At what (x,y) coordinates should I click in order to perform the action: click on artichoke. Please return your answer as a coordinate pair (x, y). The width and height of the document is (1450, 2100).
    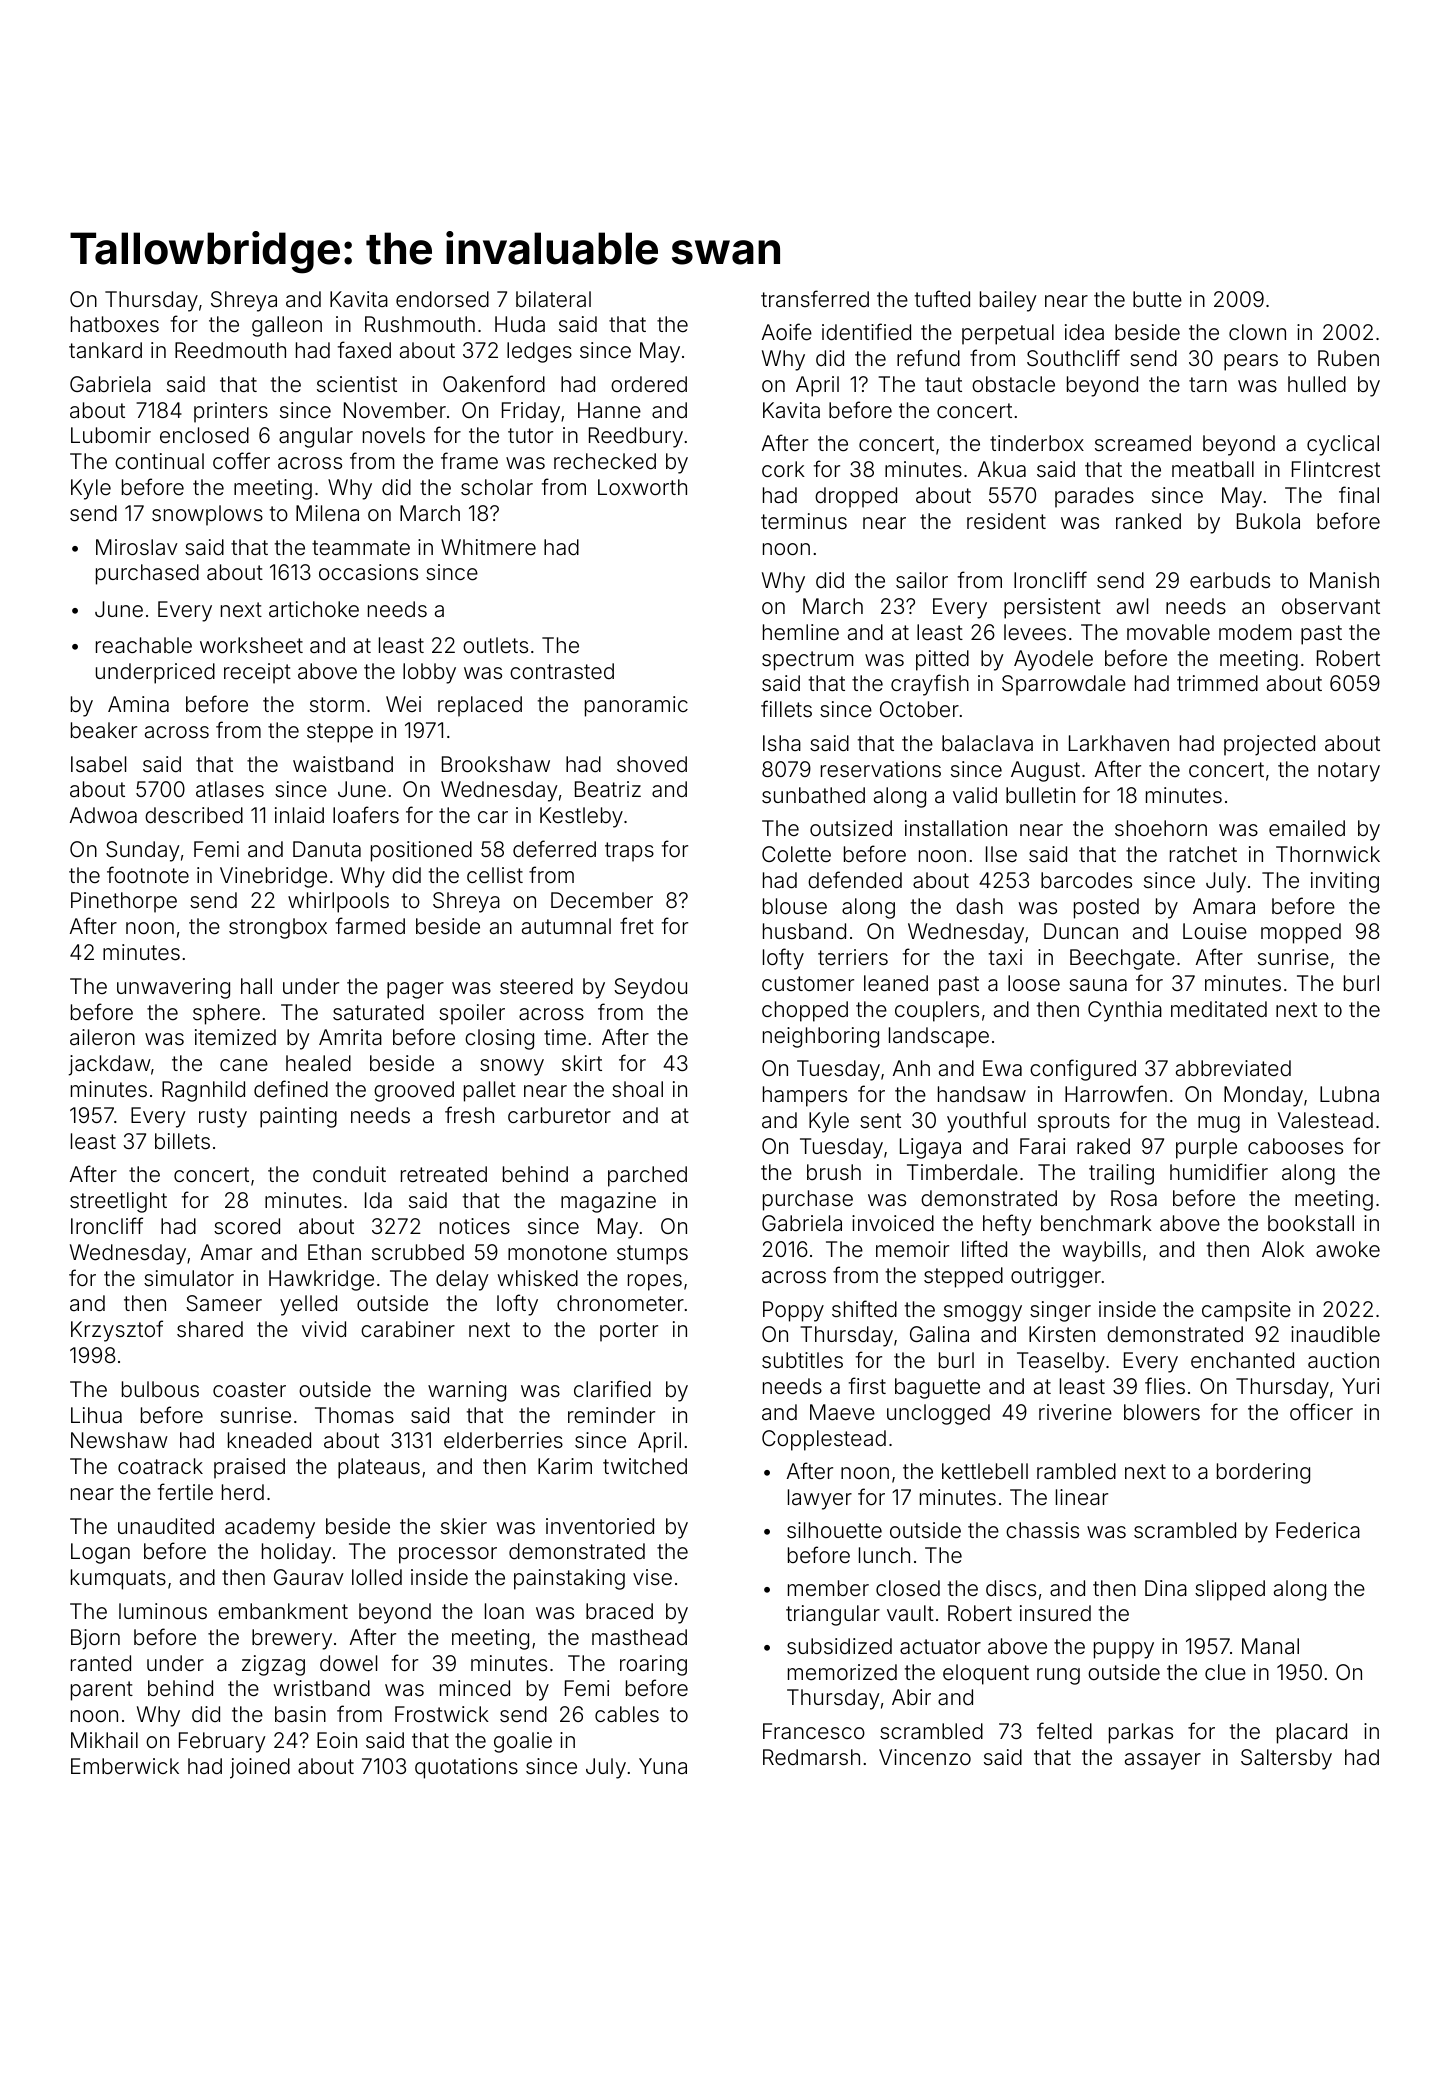
    Looking at the image, I should click on (314, 609).
